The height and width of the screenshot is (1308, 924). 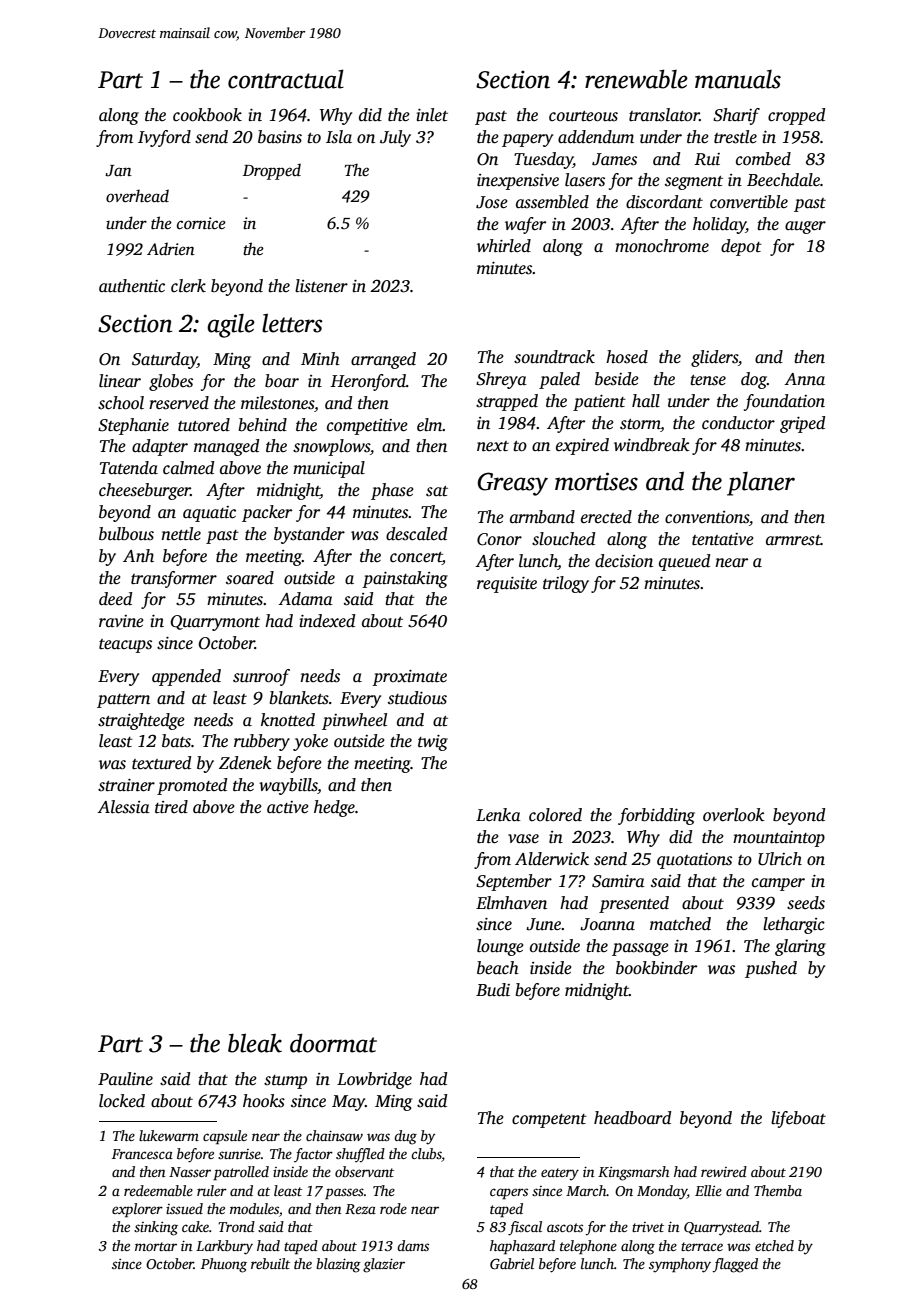 What do you see at coordinates (137, 196) in the screenshot?
I see `overhead` at bounding box center [137, 196].
